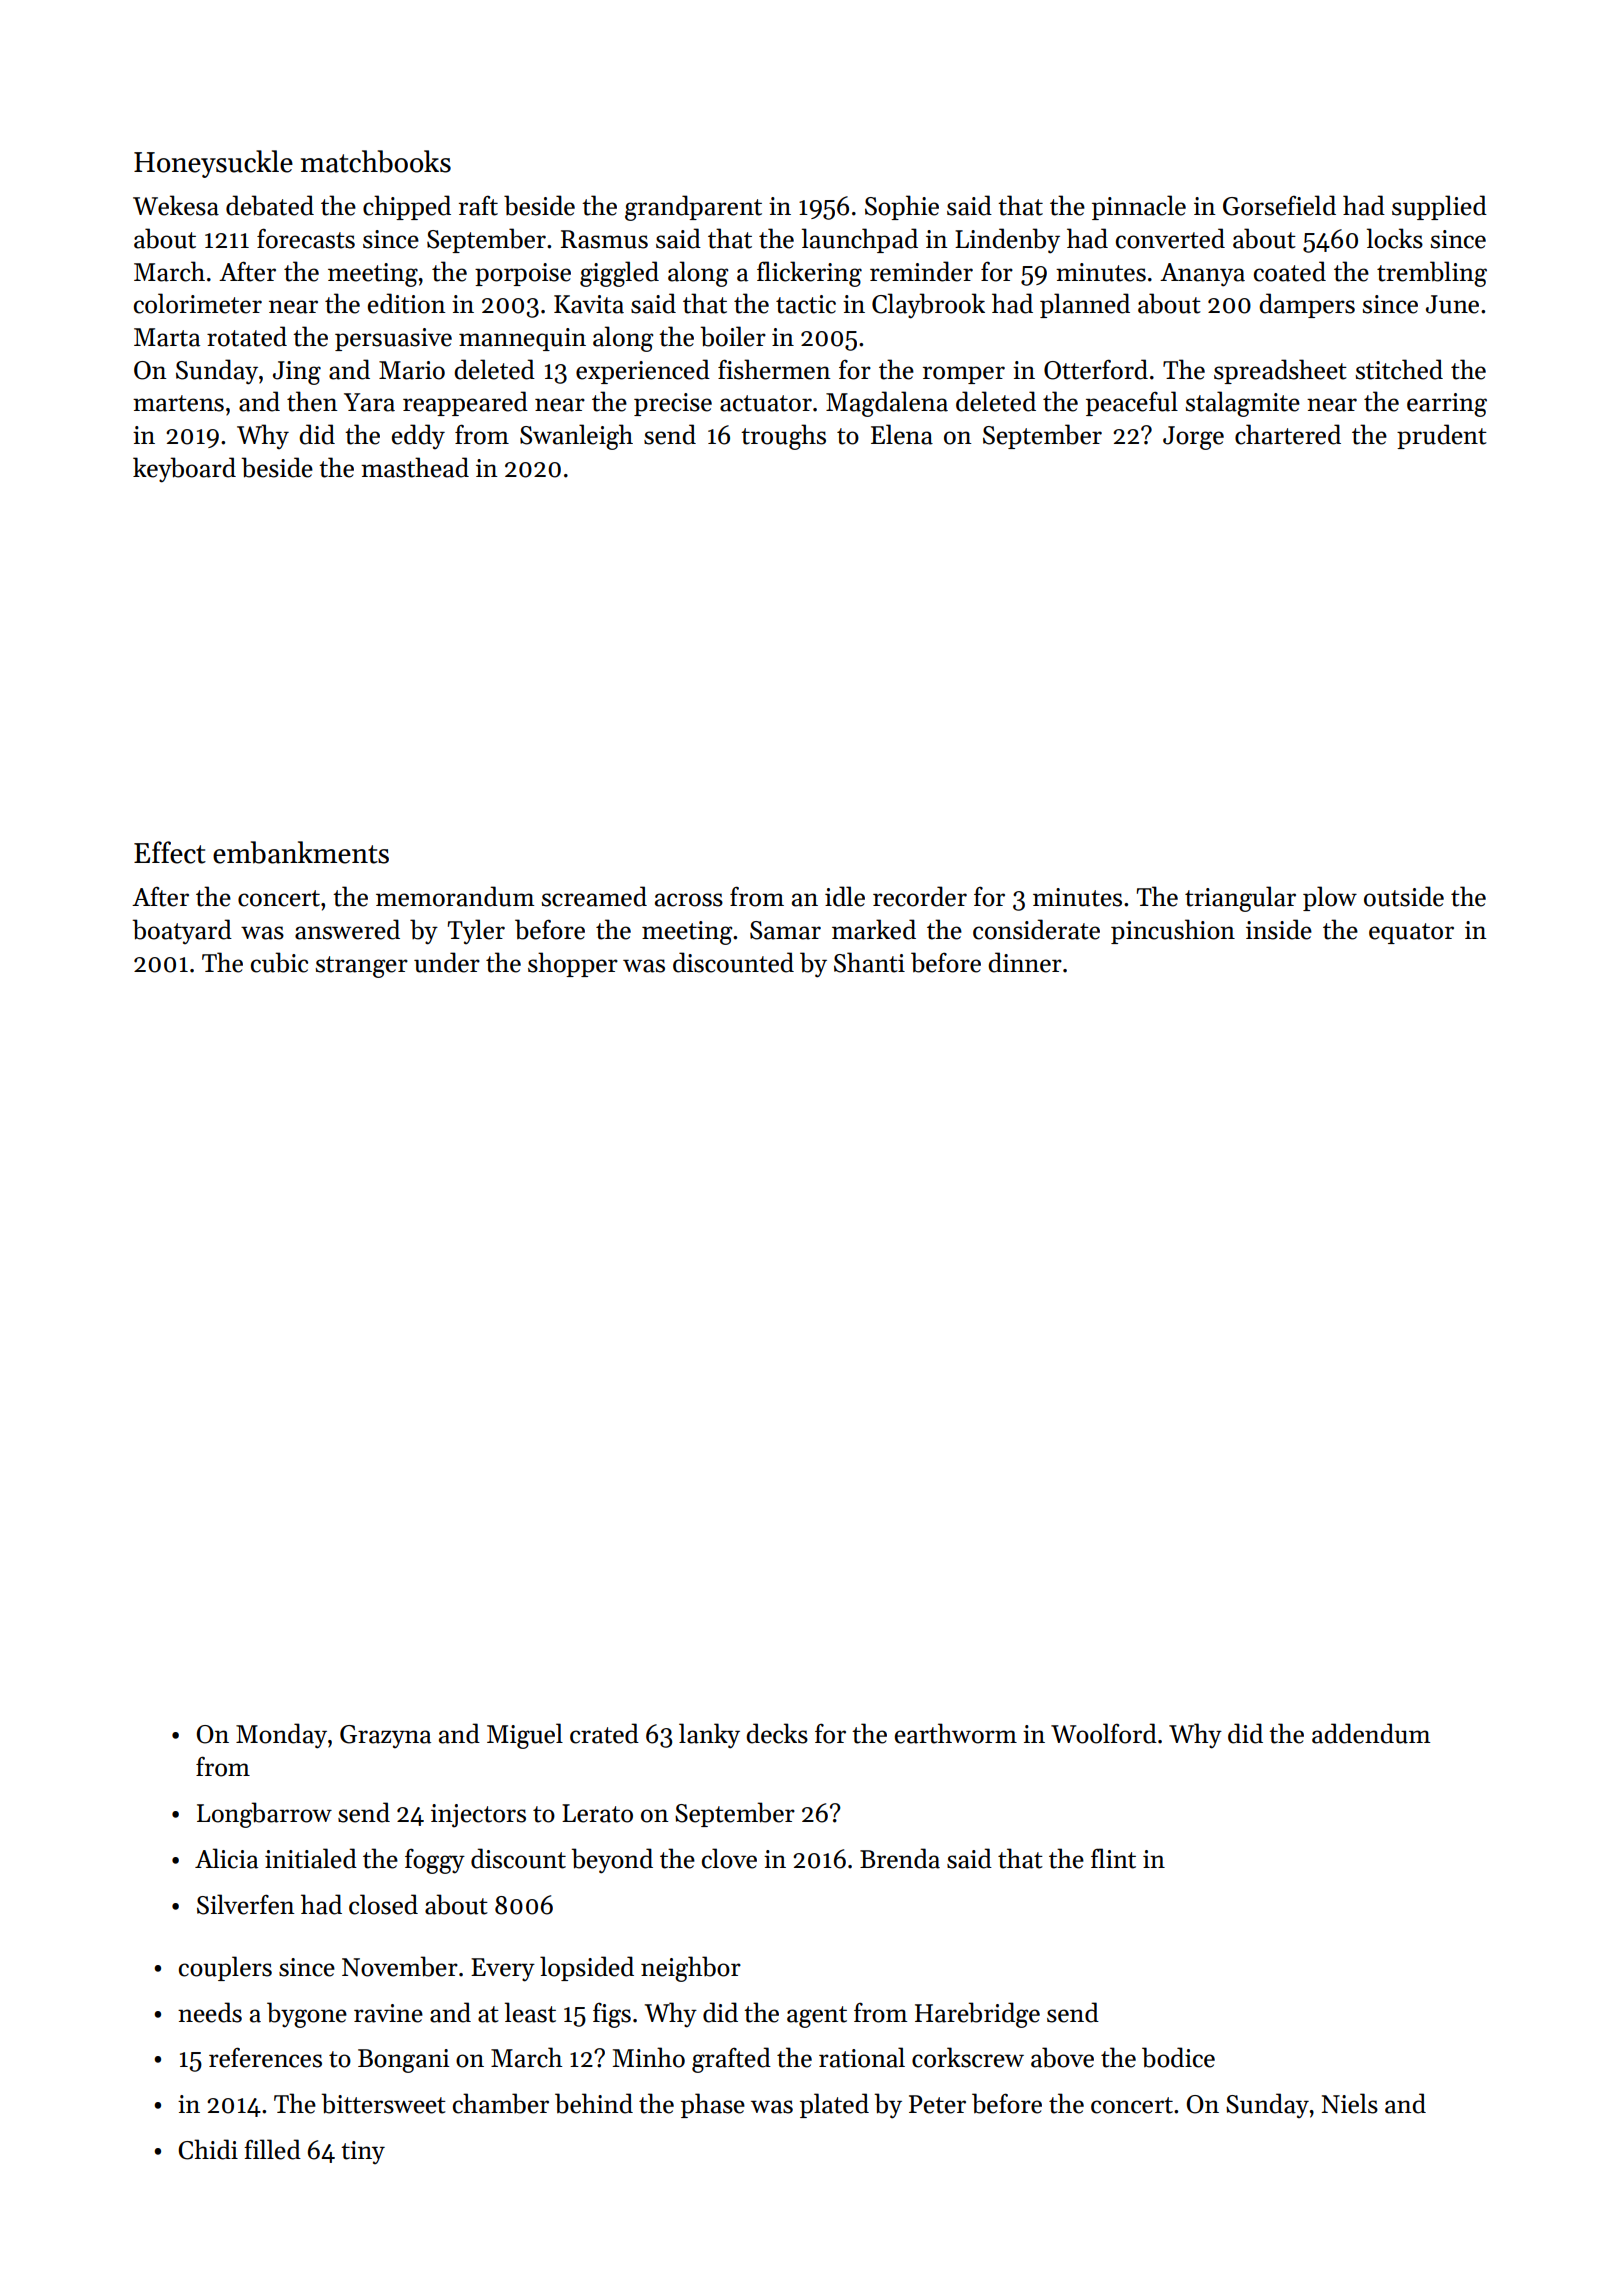 This page has height=2292, width=1620. What do you see at coordinates (713, 2105) in the page?
I see `phase` at bounding box center [713, 2105].
